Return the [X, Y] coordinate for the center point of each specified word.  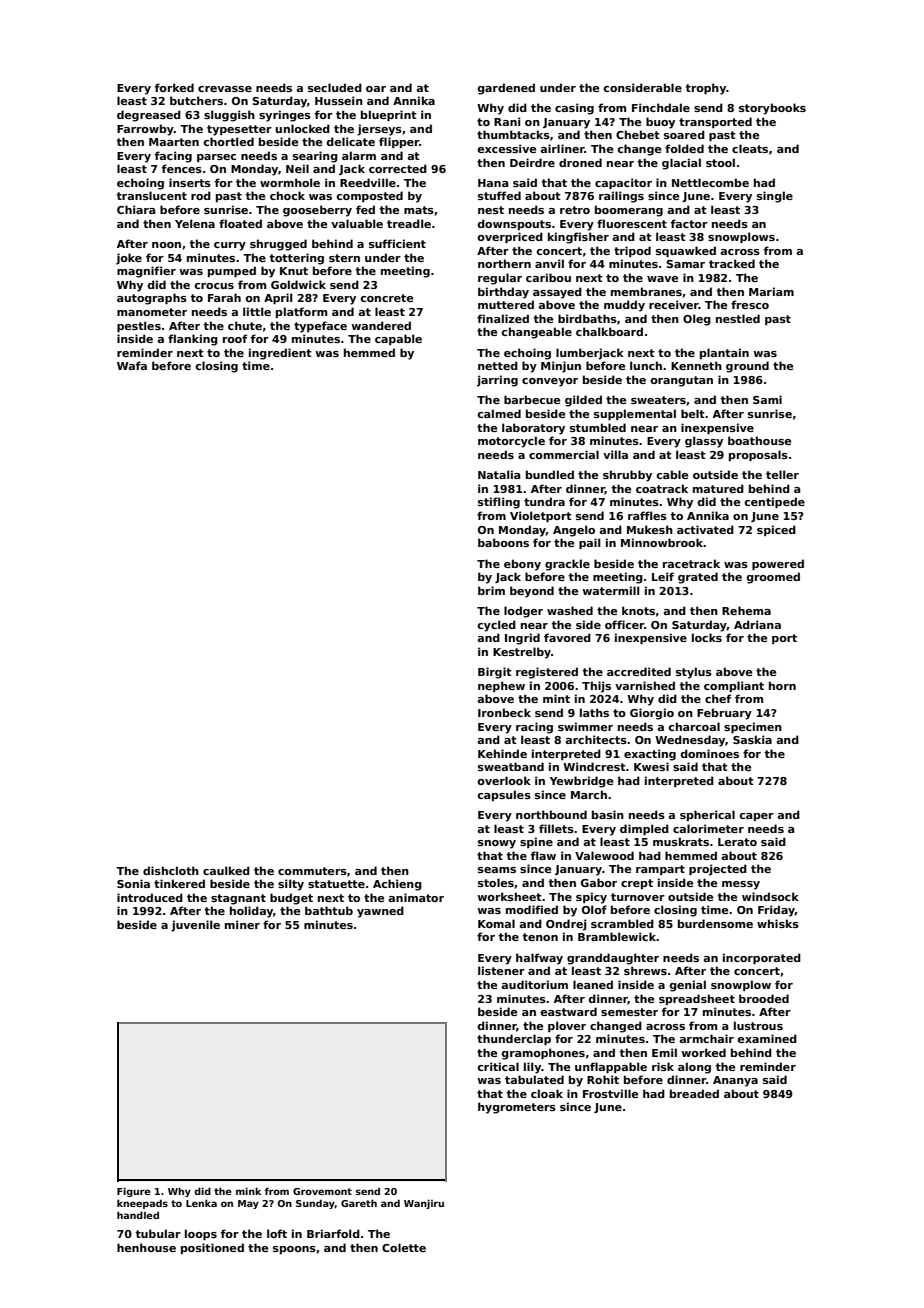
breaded [694, 1093]
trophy [705, 89]
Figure [134, 1192]
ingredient [280, 354]
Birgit [495, 673]
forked [174, 87]
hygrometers [517, 1108]
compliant [734, 686]
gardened [506, 89]
